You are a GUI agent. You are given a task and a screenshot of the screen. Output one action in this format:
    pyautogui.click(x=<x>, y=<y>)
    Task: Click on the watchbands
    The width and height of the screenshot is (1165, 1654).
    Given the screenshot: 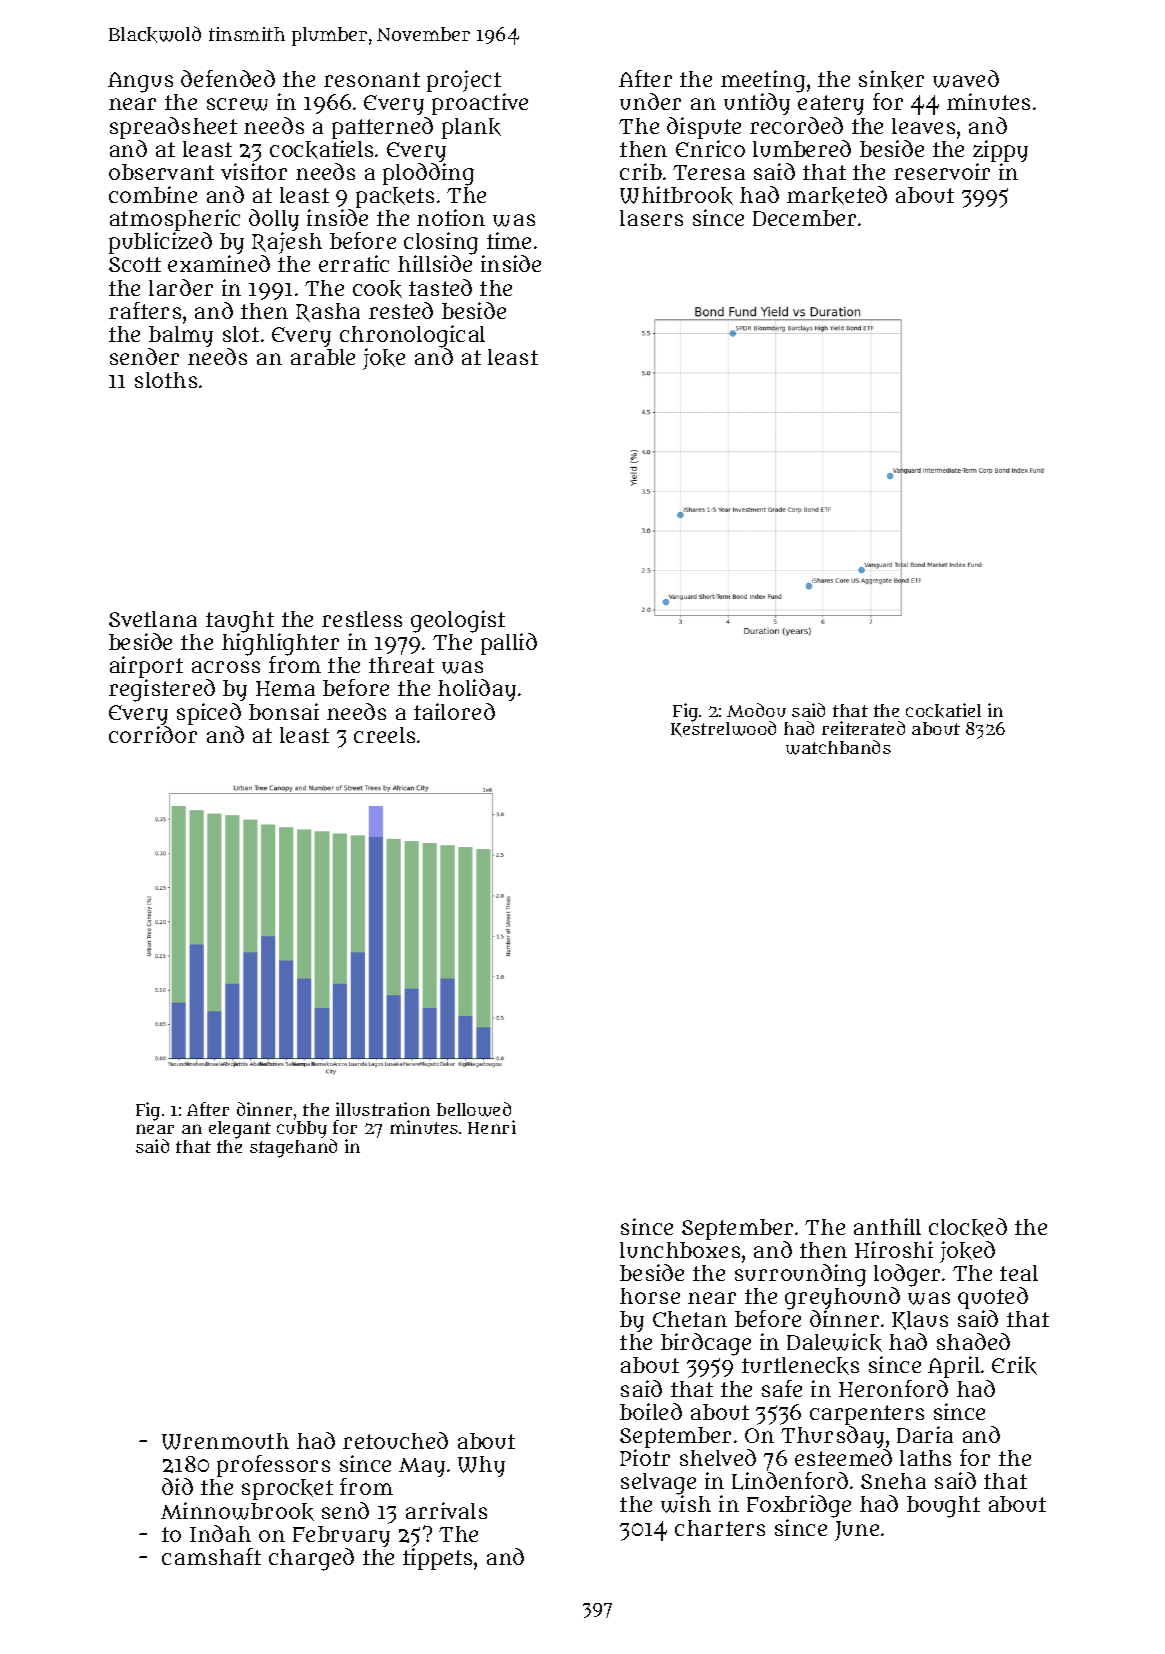 What is the action you would take?
    pyautogui.click(x=838, y=747)
